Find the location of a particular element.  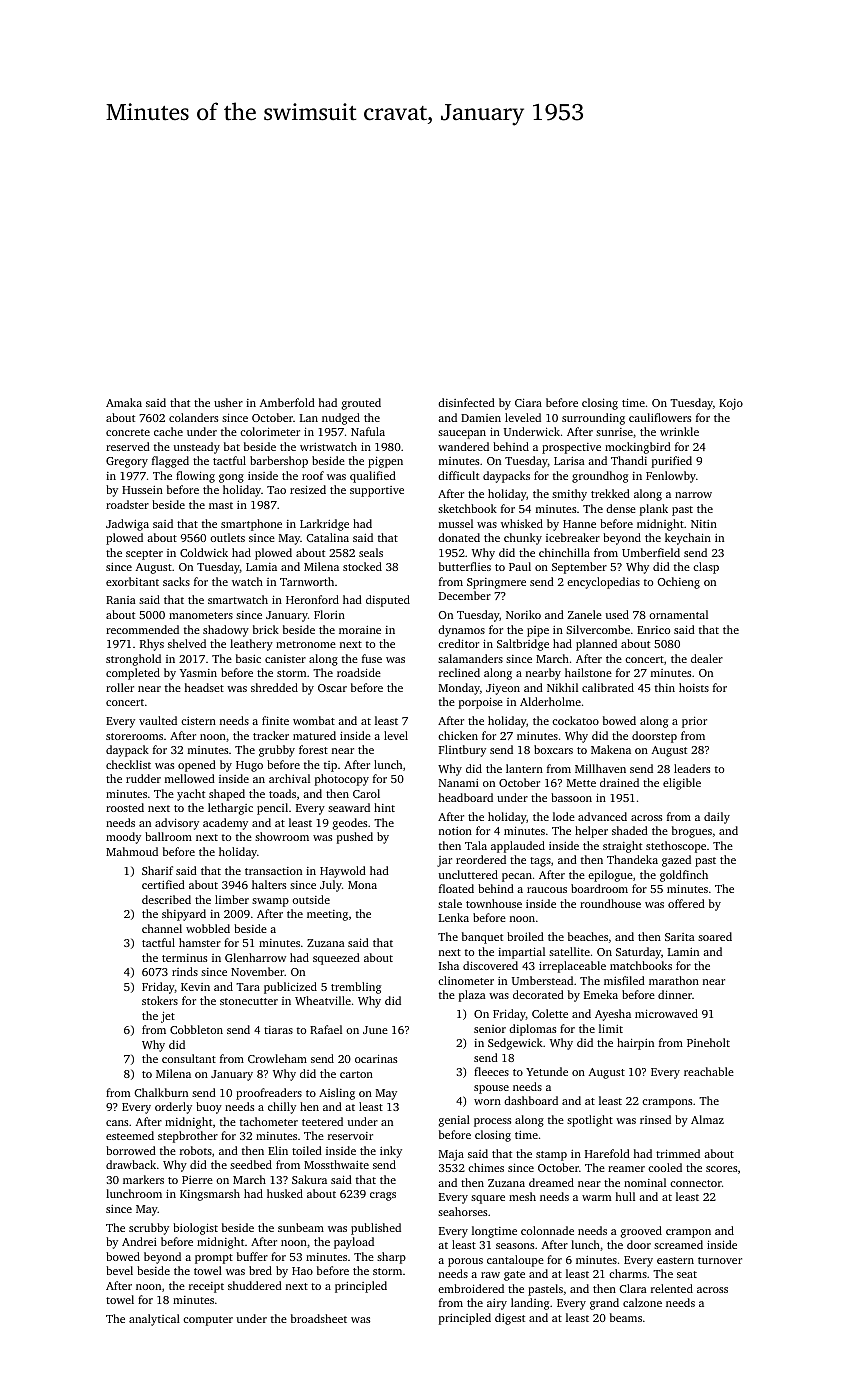

storerooms is located at coordinates (134, 736).
